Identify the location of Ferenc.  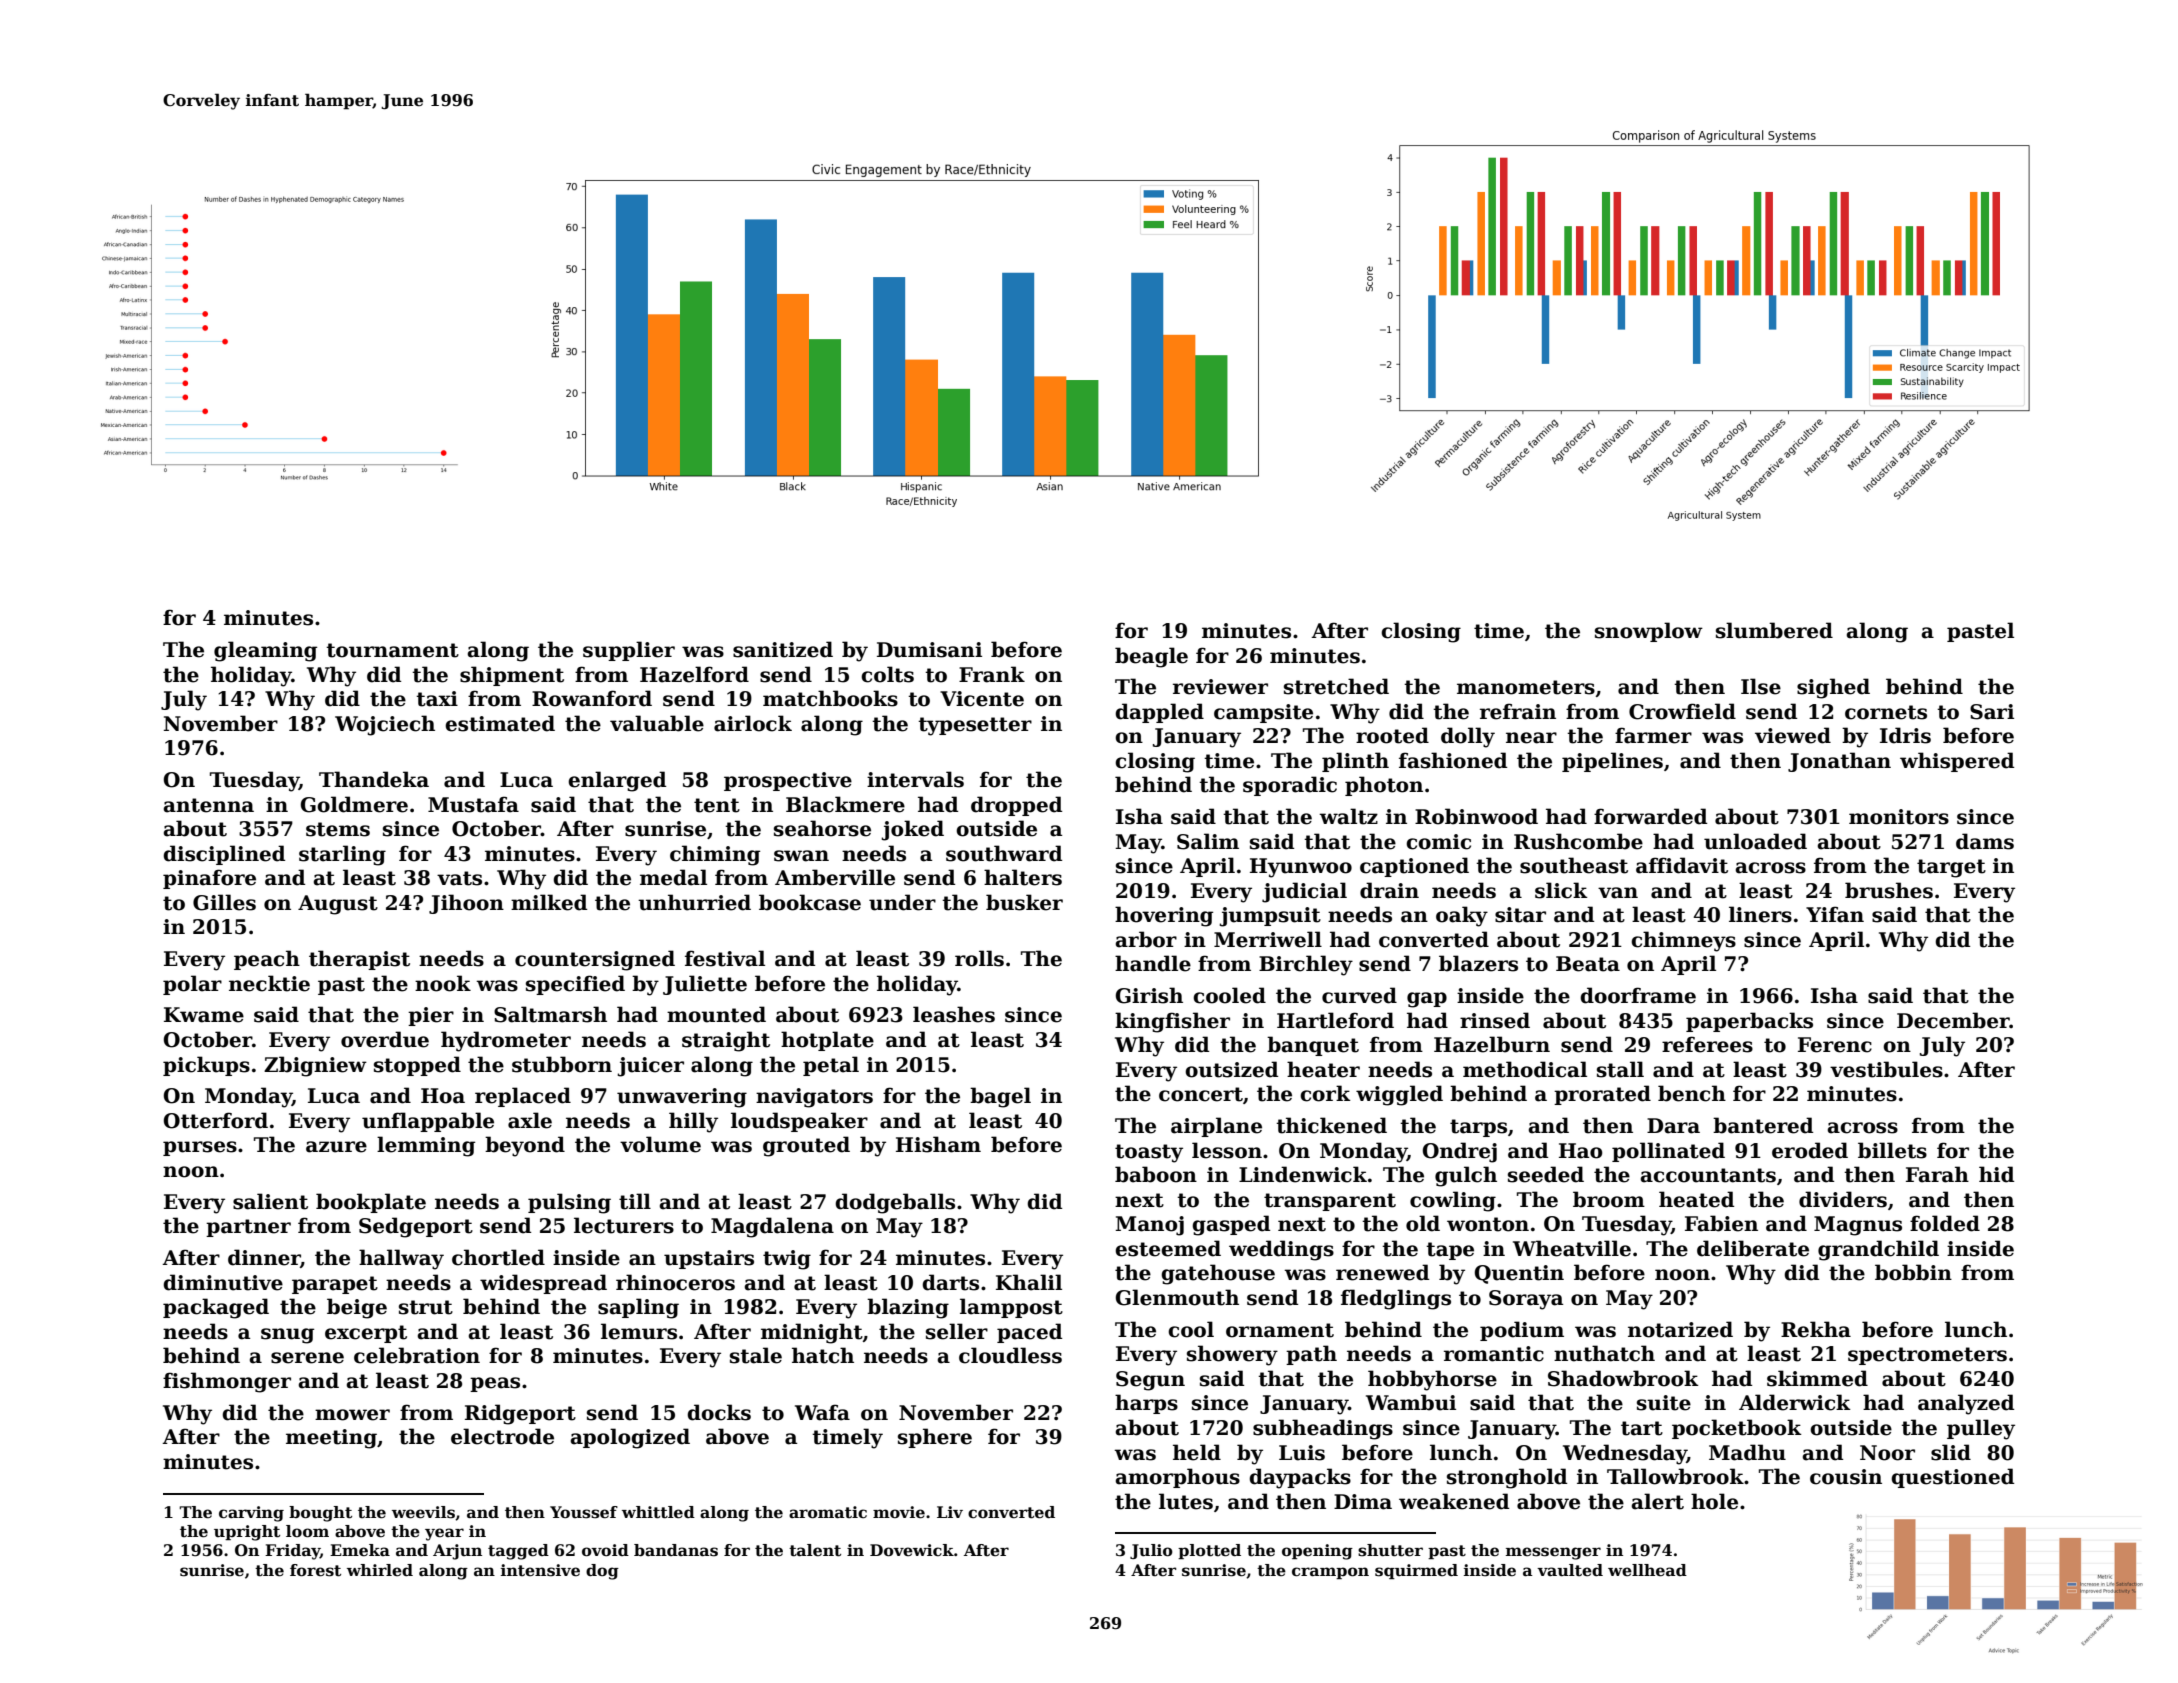
(1835, 1045).
